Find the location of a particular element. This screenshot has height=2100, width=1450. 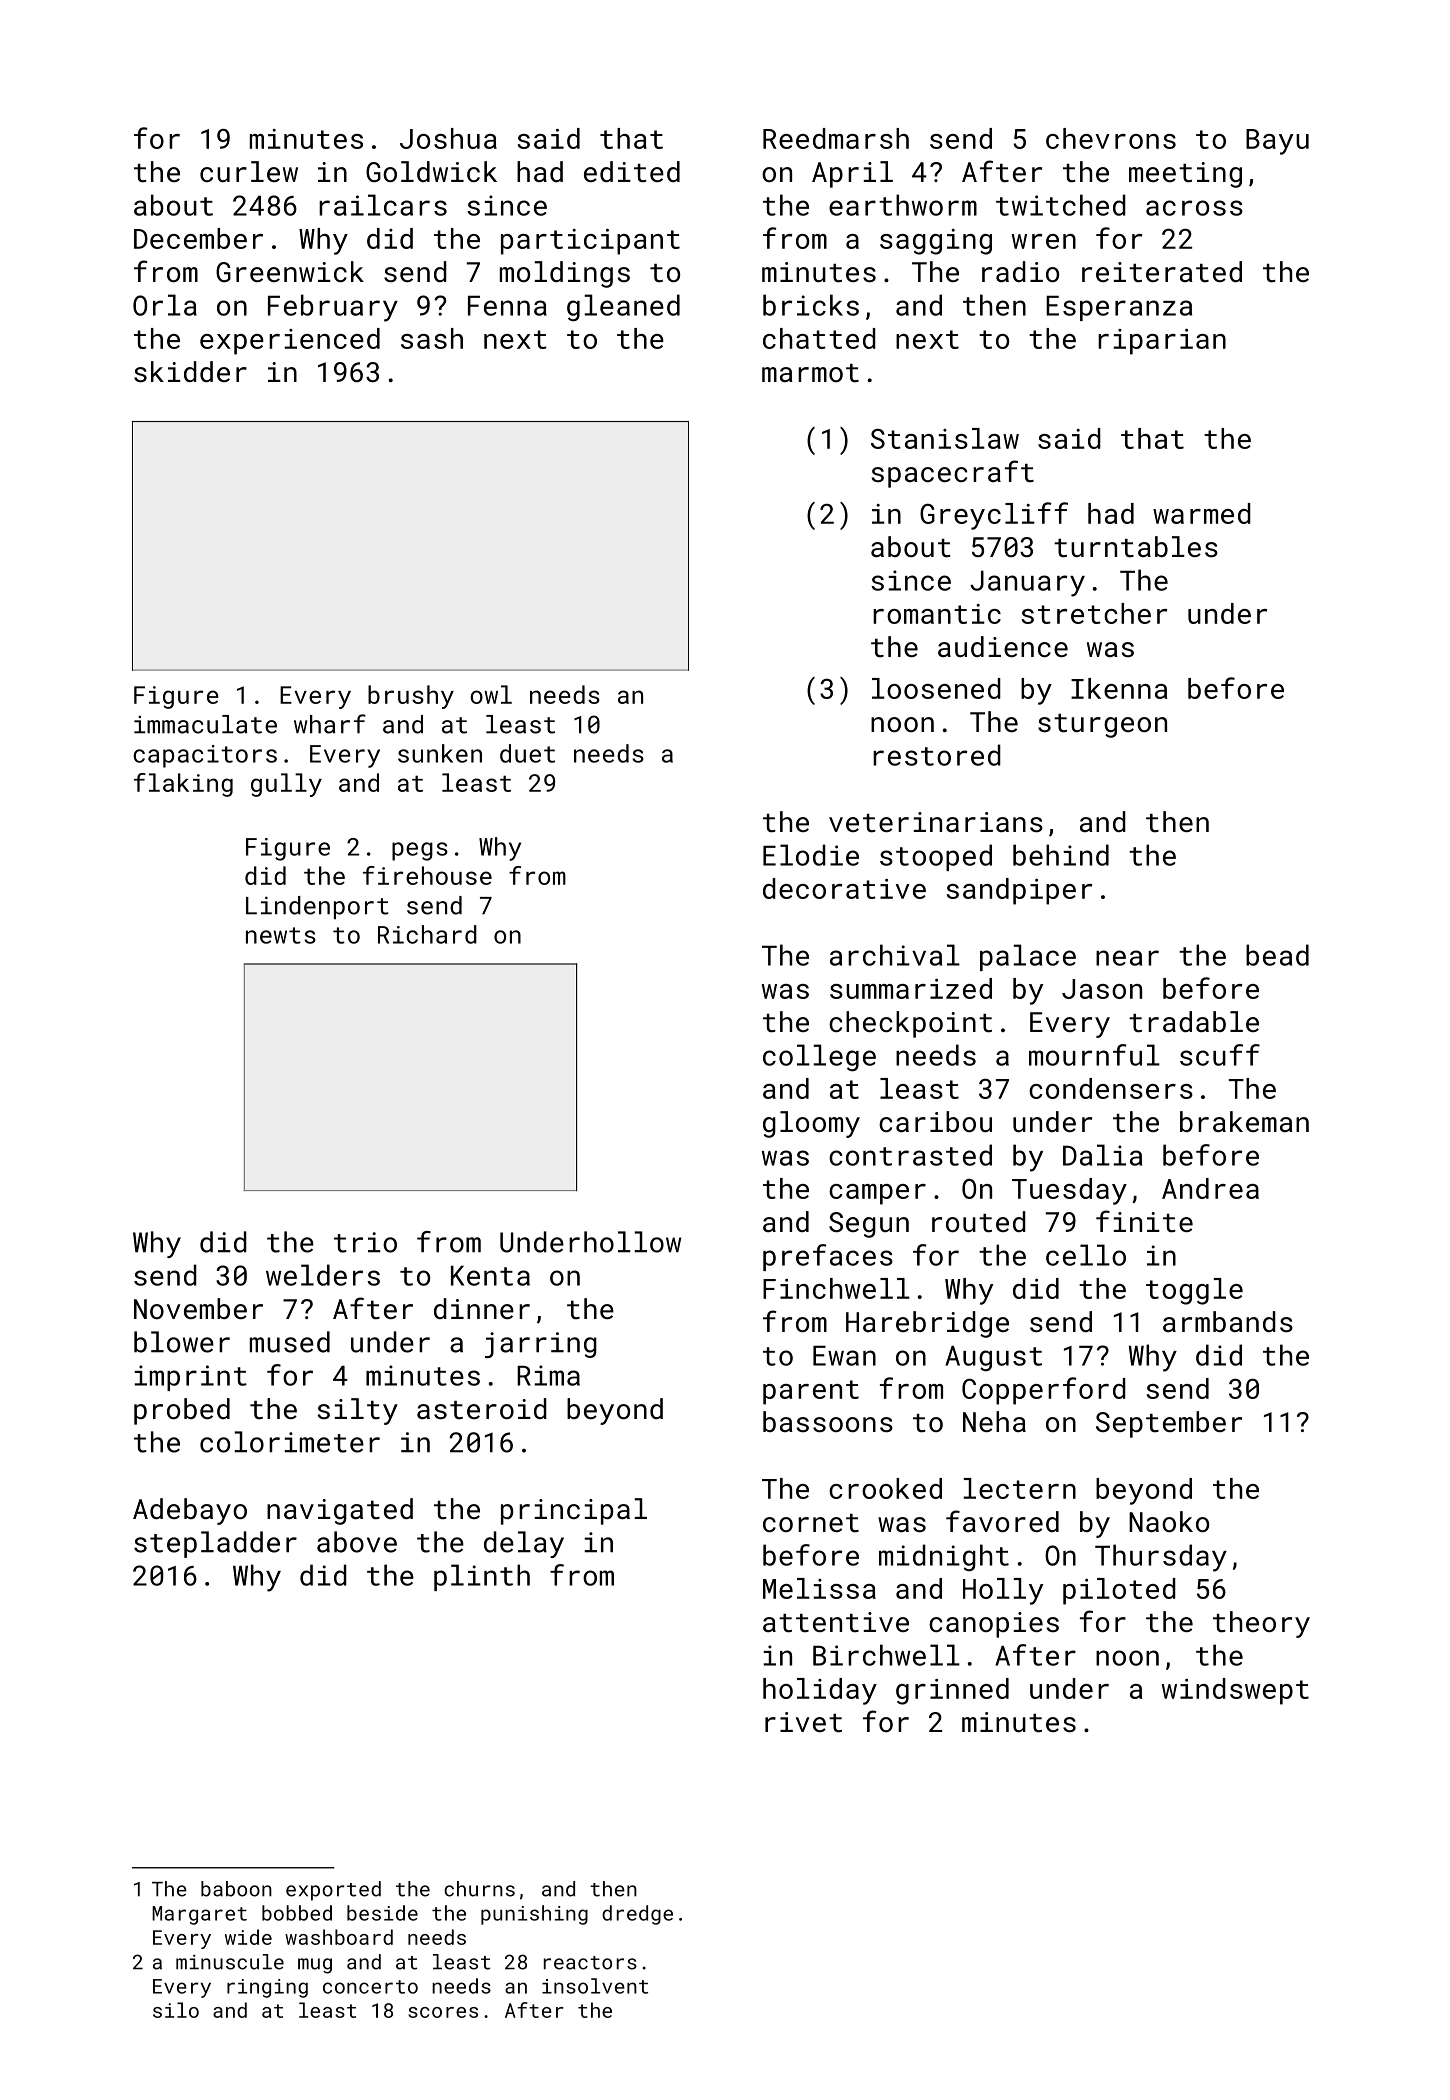

scores is located at coordinates (443, 2012).
